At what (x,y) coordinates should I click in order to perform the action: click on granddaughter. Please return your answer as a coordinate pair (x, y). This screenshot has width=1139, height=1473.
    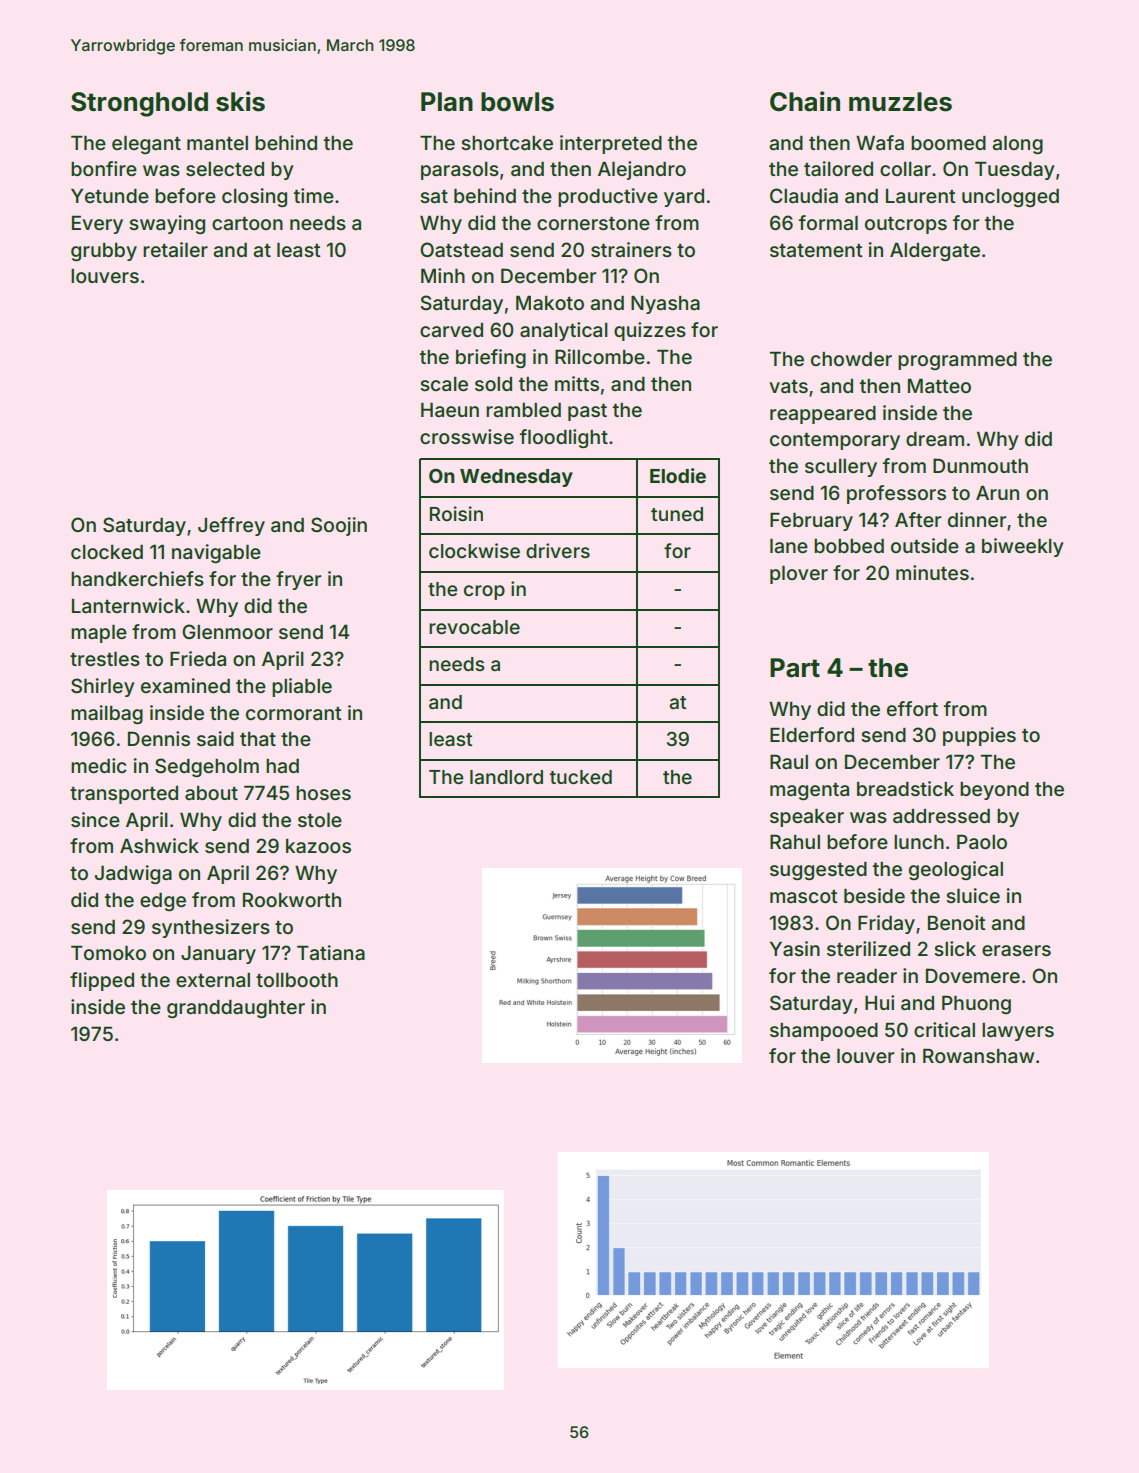
    Looking at the image, I should click on (236, 1009).
